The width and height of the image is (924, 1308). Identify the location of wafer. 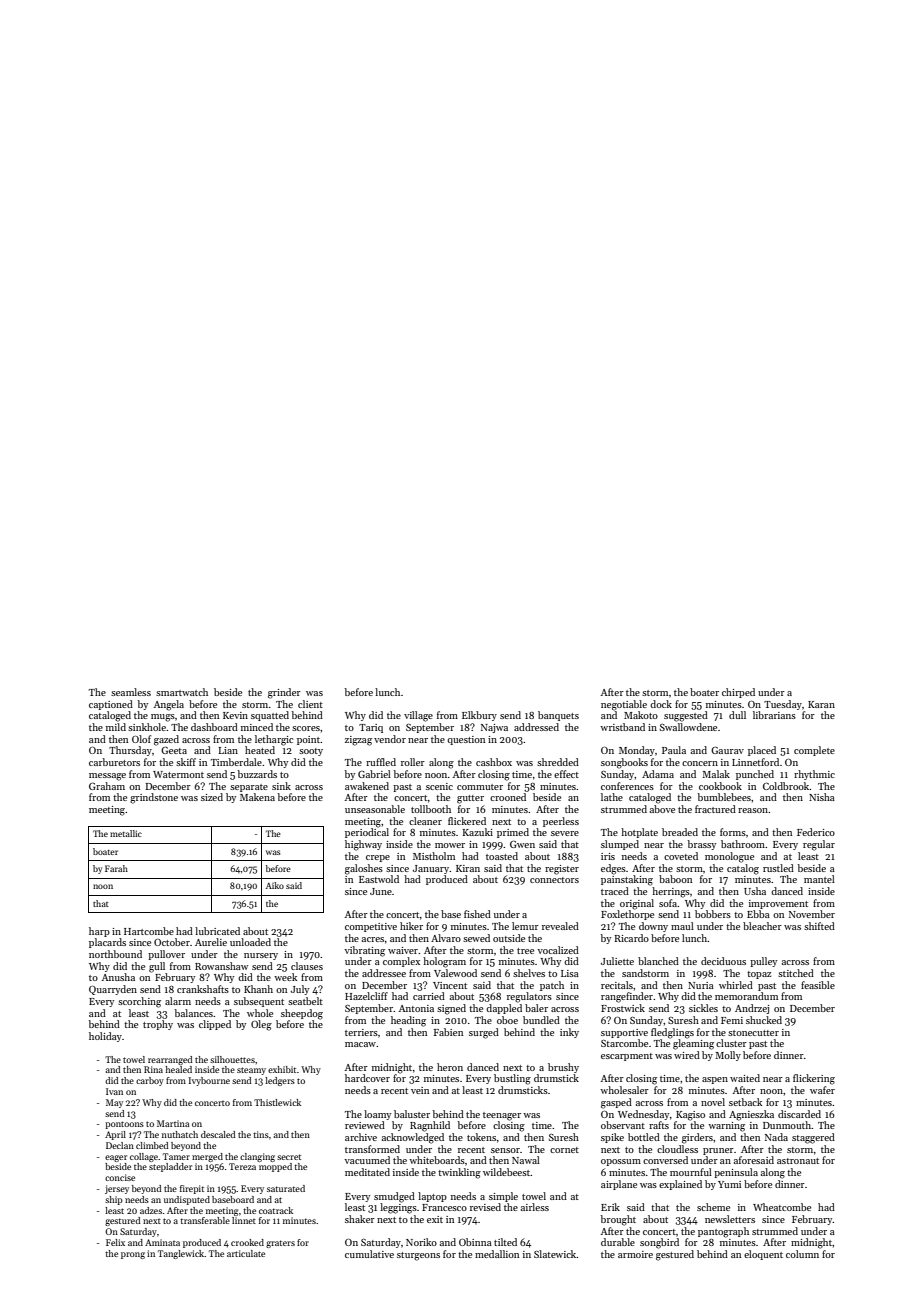
(822, 1090).
